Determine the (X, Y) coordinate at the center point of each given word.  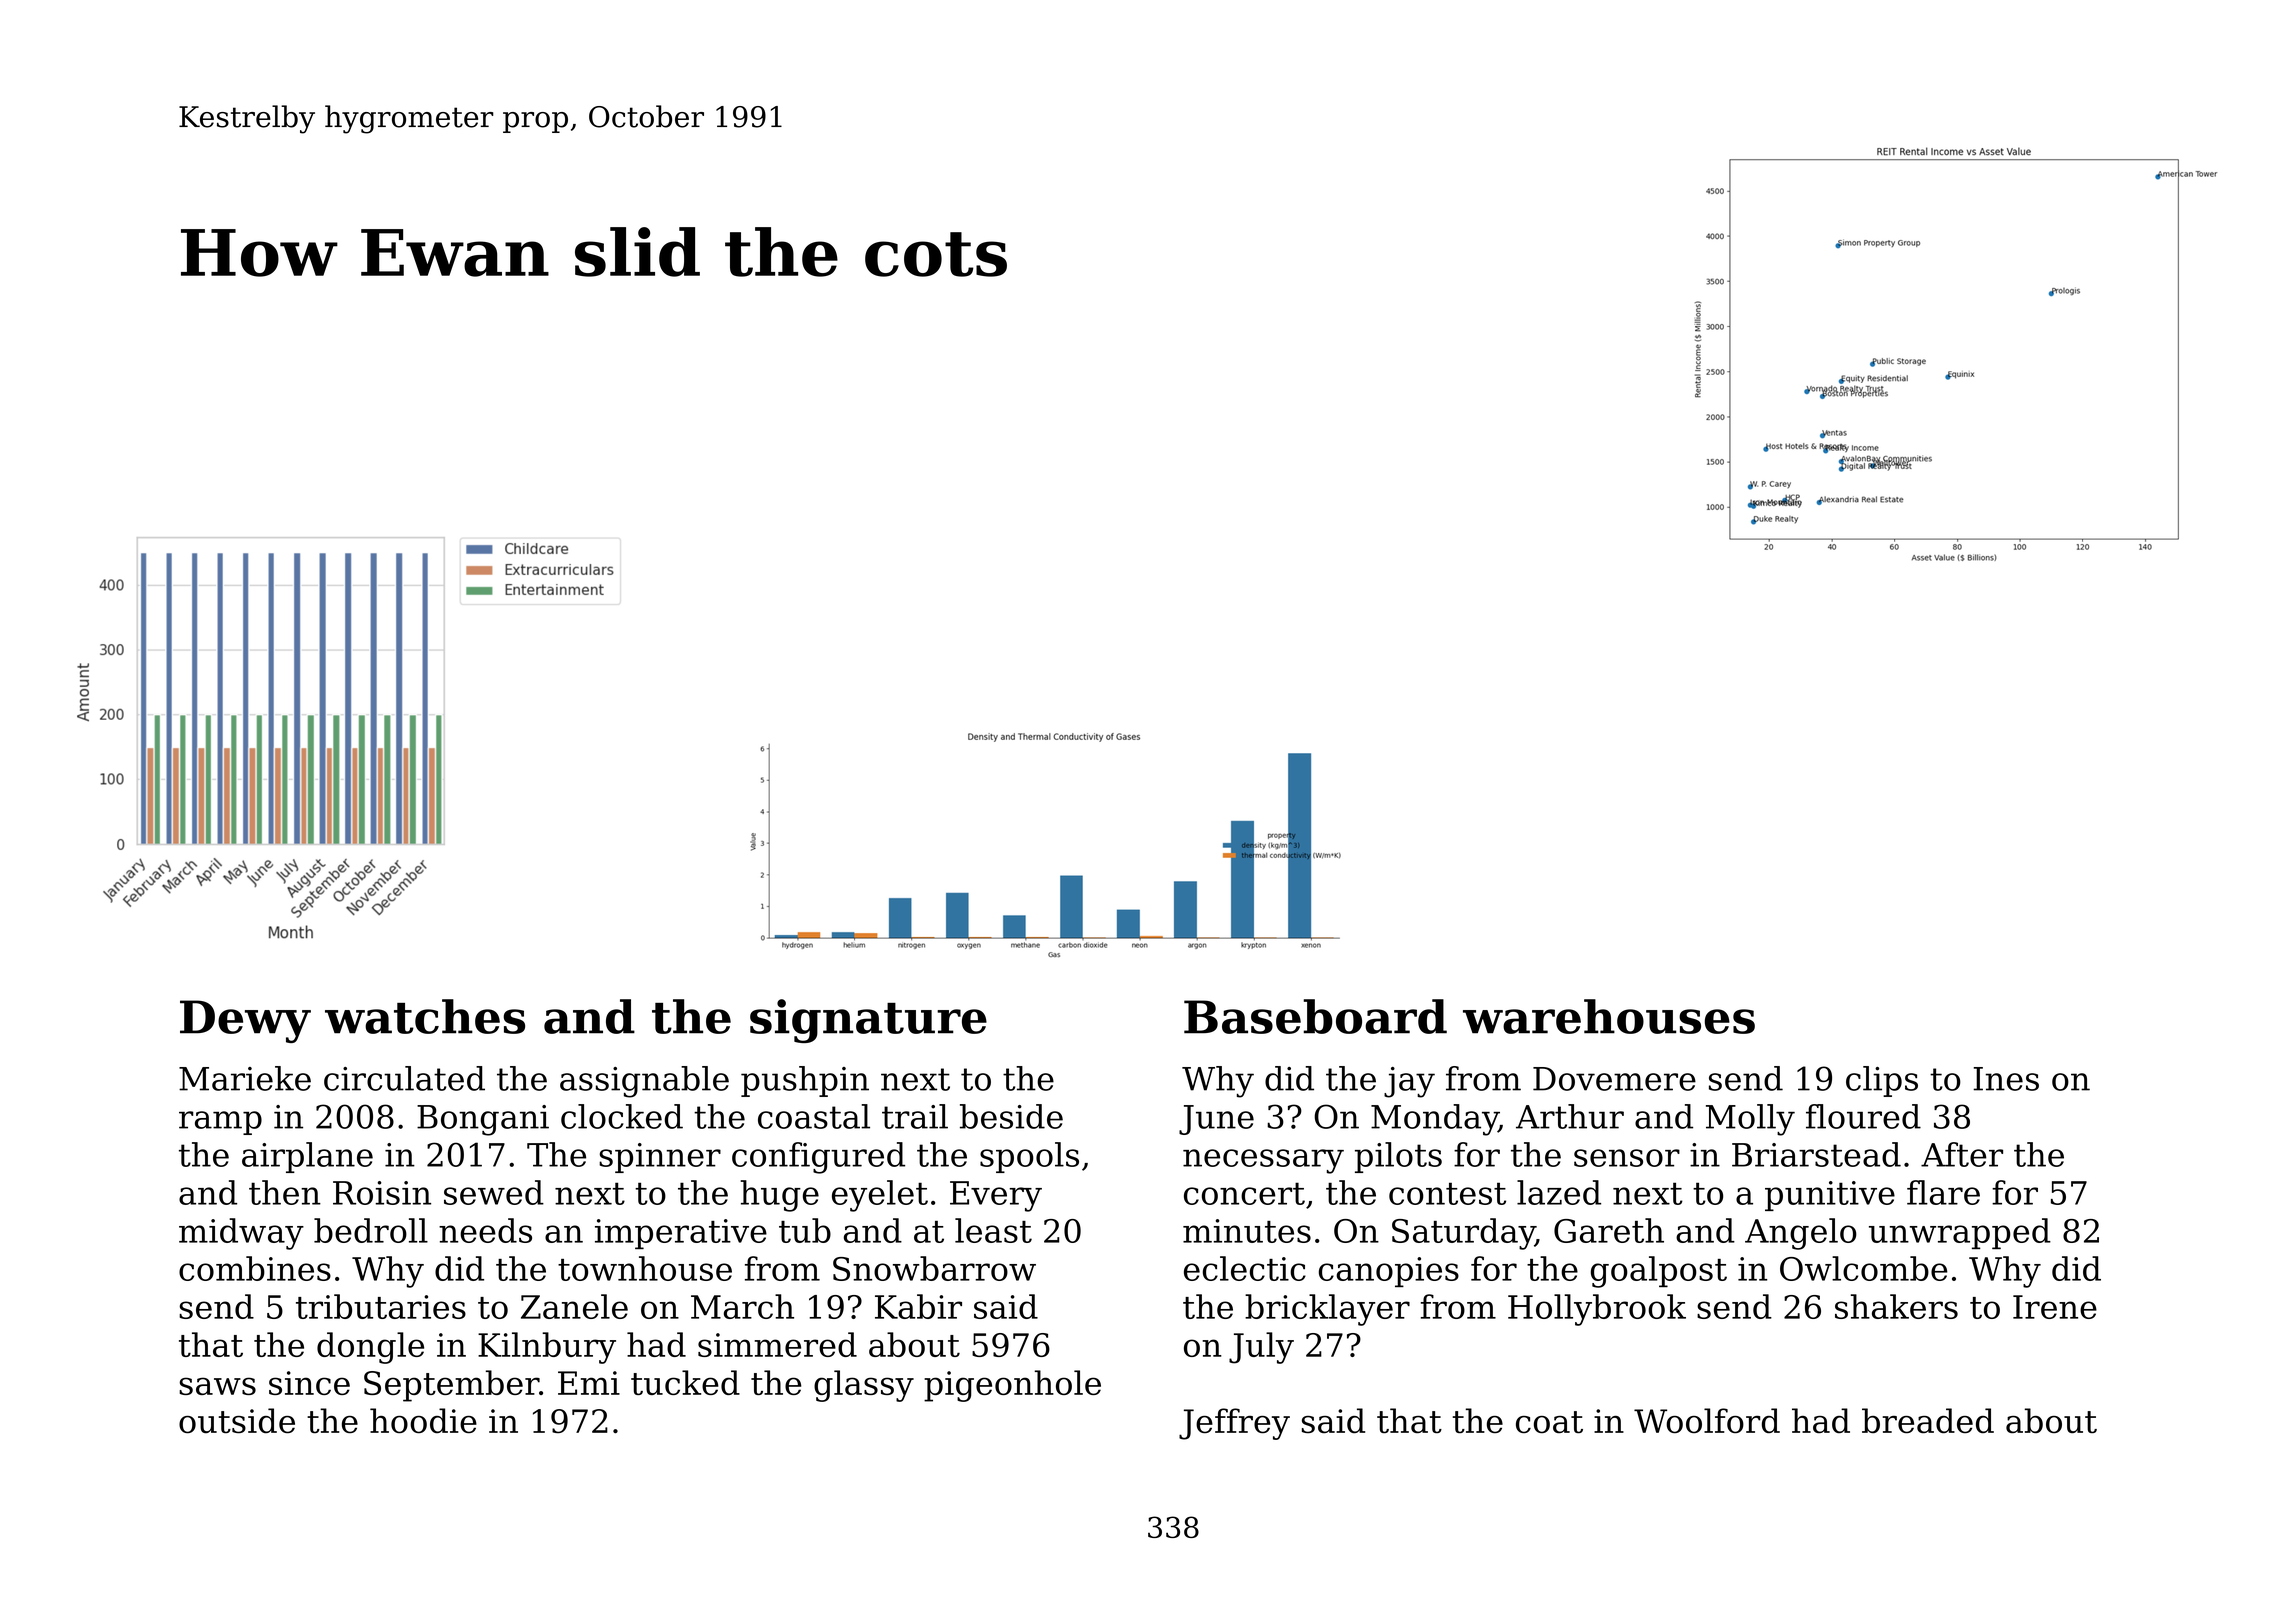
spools (1029, 1157)
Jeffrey (1234, 1424)
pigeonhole (1012, 1386)
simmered (777, 1344)
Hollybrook (1597, 1310)
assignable (644, 1082)
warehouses (1609, 1016)
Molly (1750, 1120)
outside (237, 1421)
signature (868, 1021)
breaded (1928, 1420)
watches (425, 1016)
